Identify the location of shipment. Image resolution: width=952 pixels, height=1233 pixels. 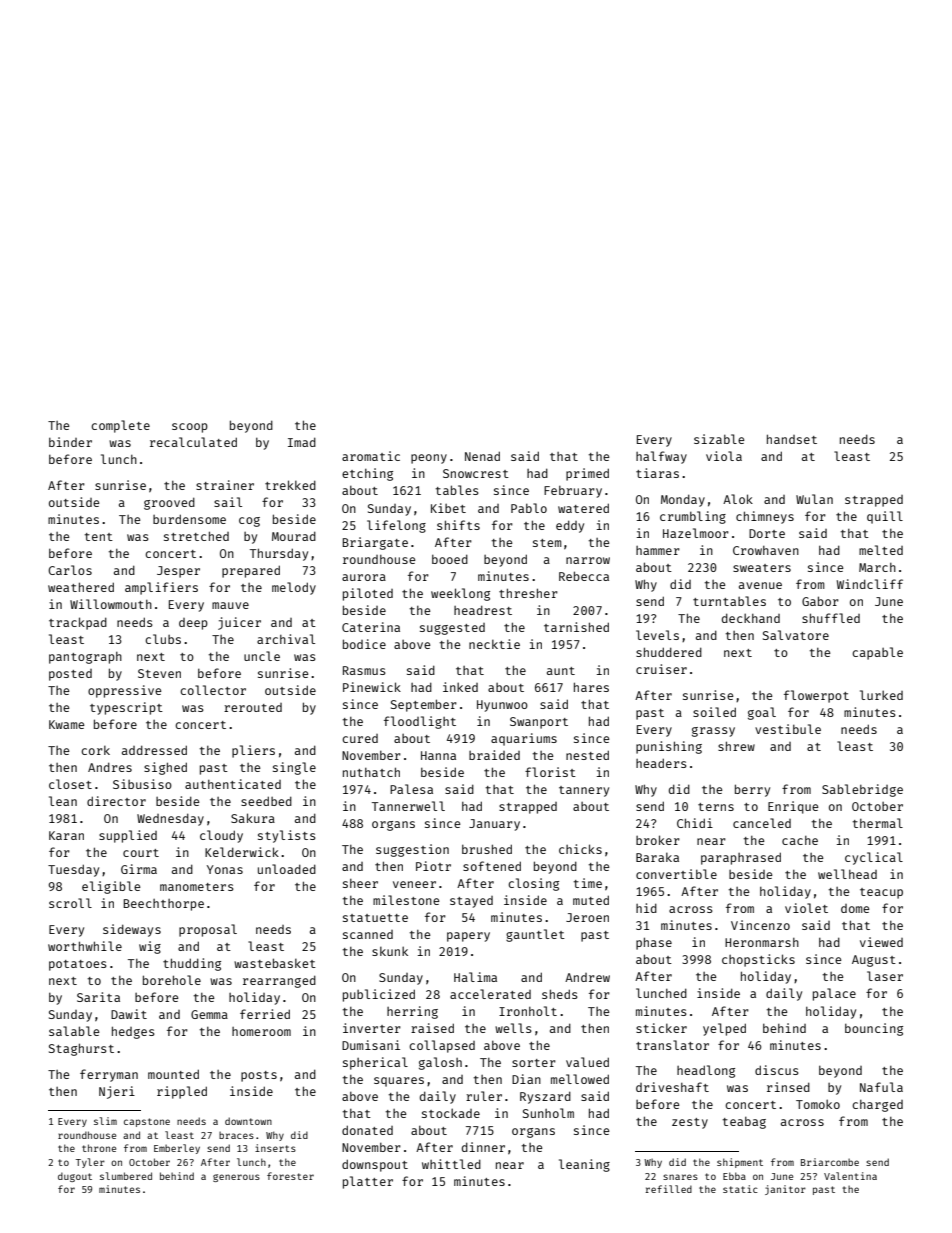
(740, 1163).
